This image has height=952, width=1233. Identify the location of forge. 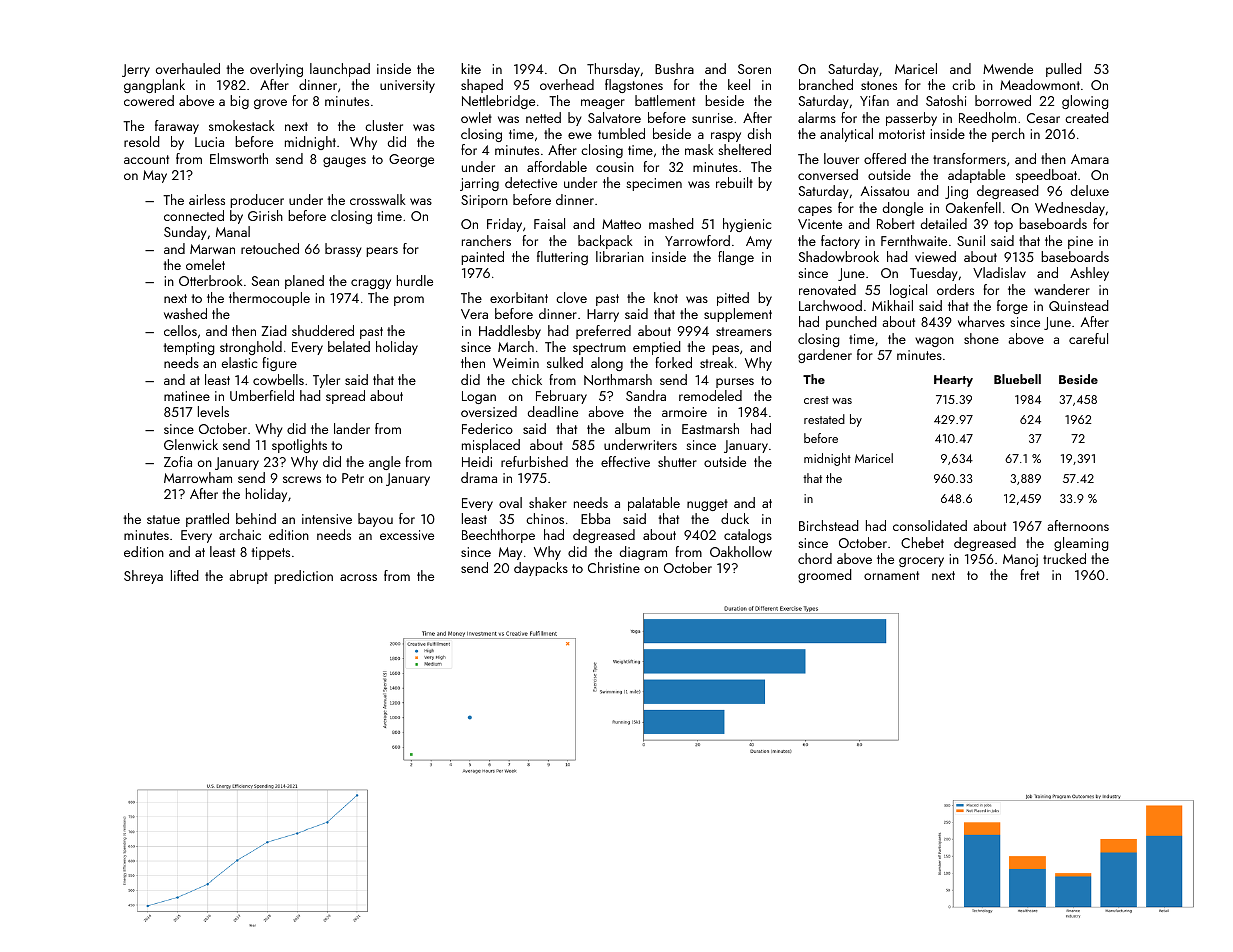
(1012, 307).
